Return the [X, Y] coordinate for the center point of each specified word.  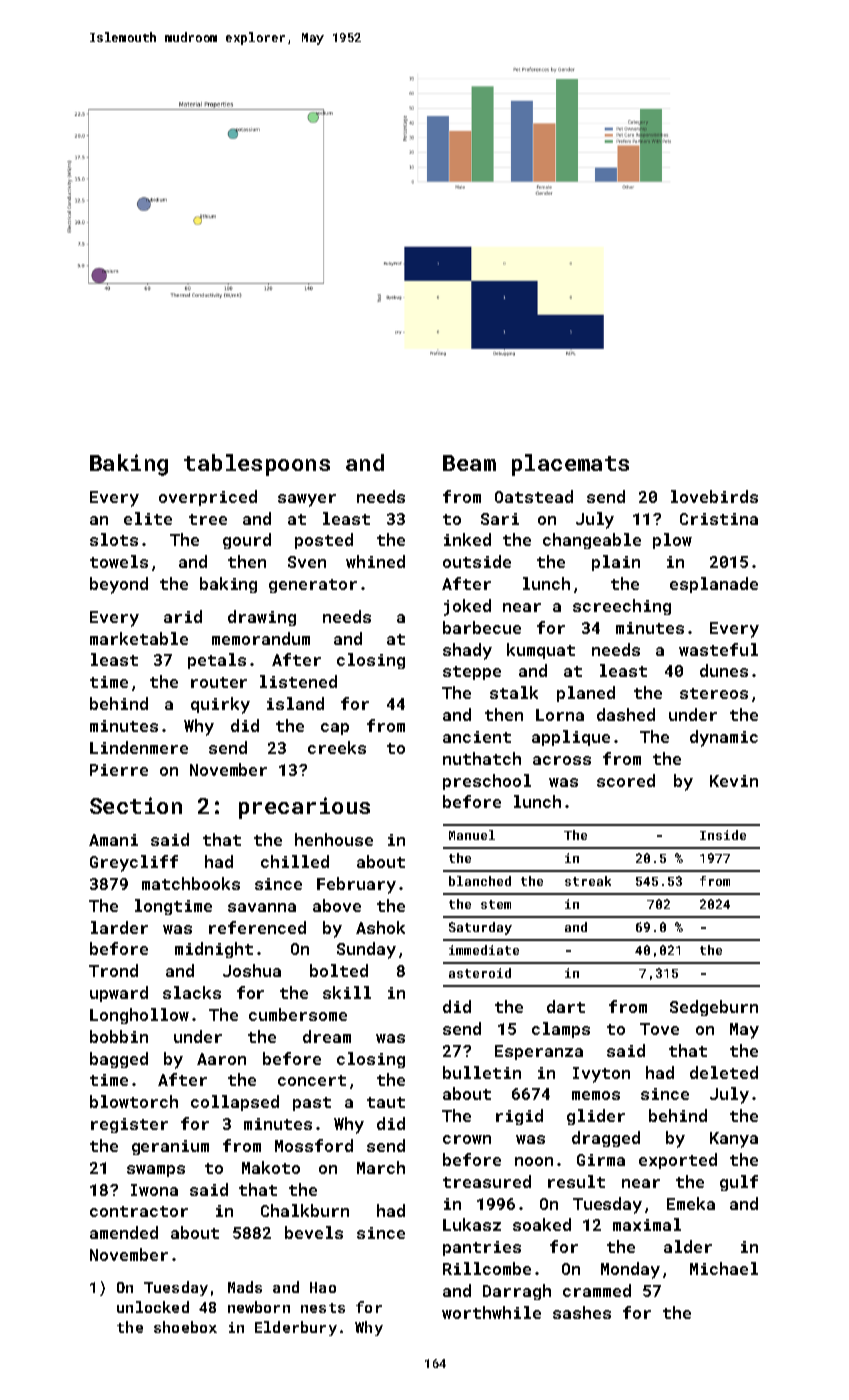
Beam [469, 463]
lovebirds [714, 496]
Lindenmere [139, 747]
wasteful [718, 649]
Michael [724, 1268]
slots [114, 539]
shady [467, 651]
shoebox [185, 1327]
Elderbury [296, 1328]
